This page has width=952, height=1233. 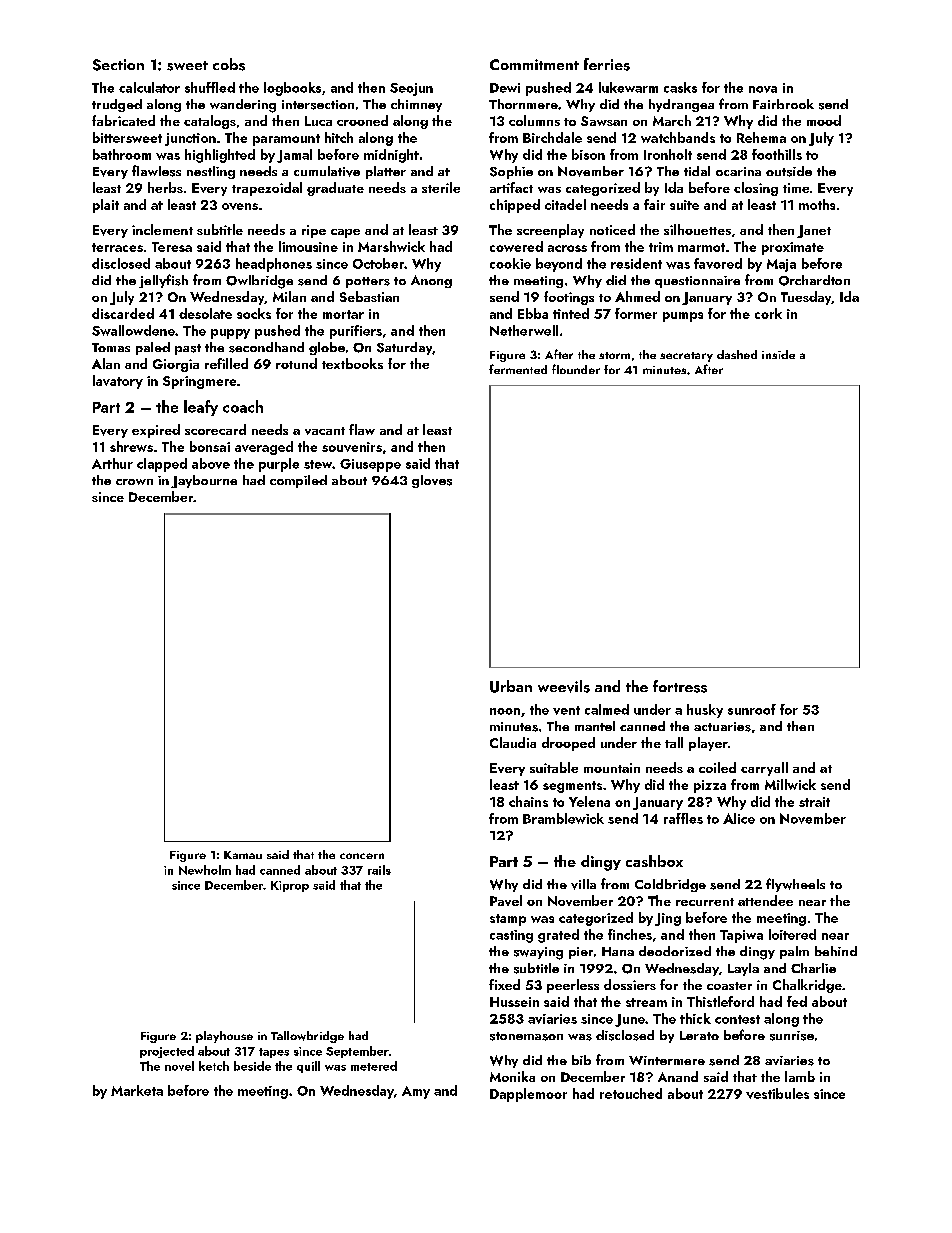 What do you see at coordinates (680, 87) in the page?
I see `casks` at bounding box center [680, 87].
